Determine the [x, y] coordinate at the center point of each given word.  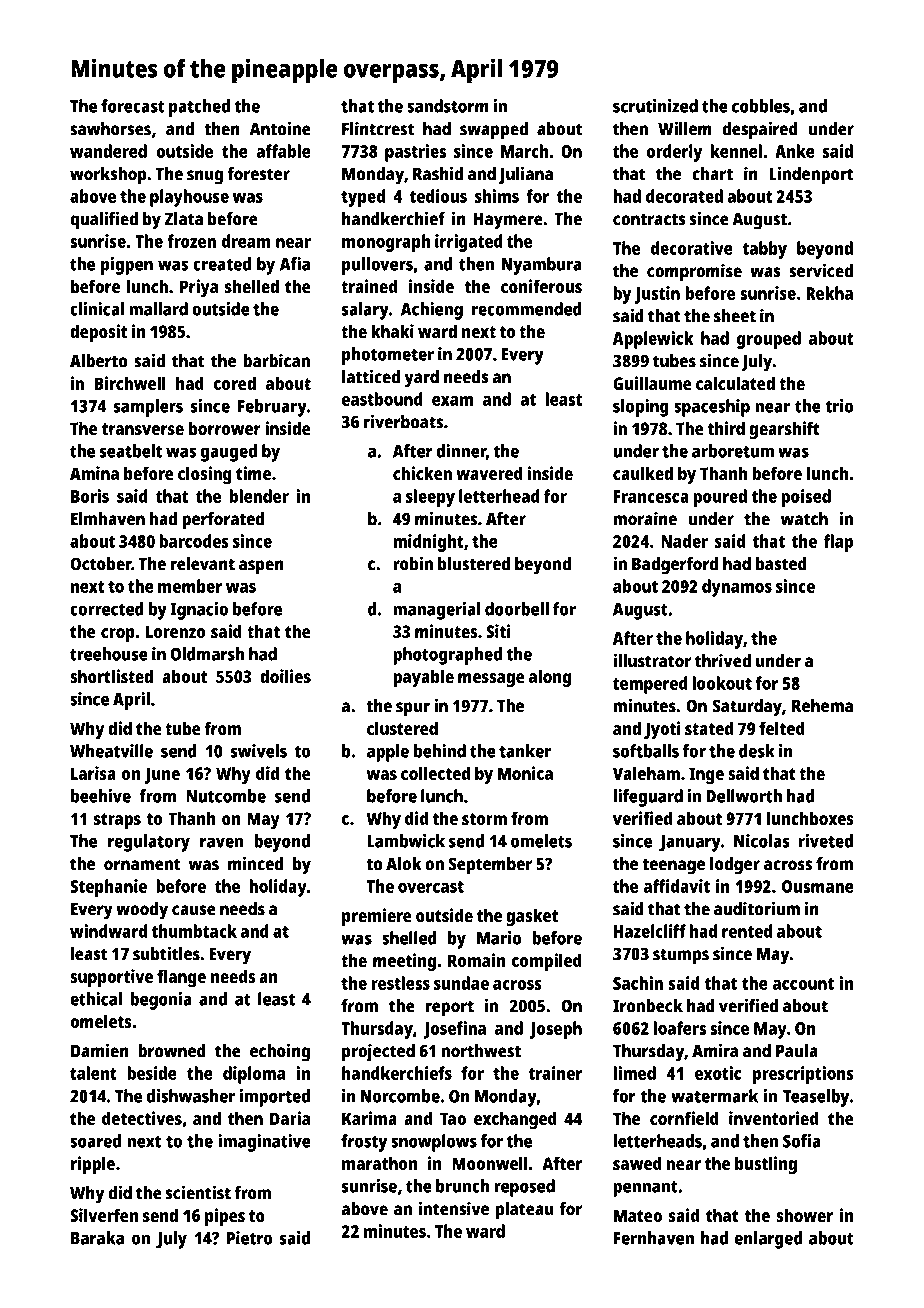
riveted [826, 841]
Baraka [97, 1238]
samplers [148, 408]
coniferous [541, 286]
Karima [369, 1118]
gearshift [784, 430]
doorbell [517, 609]
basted [781, 564]
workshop [108, 176]
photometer [388, 356]
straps [117, 821]
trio [839, 406]
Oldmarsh [207, 654]
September [490, 866]
